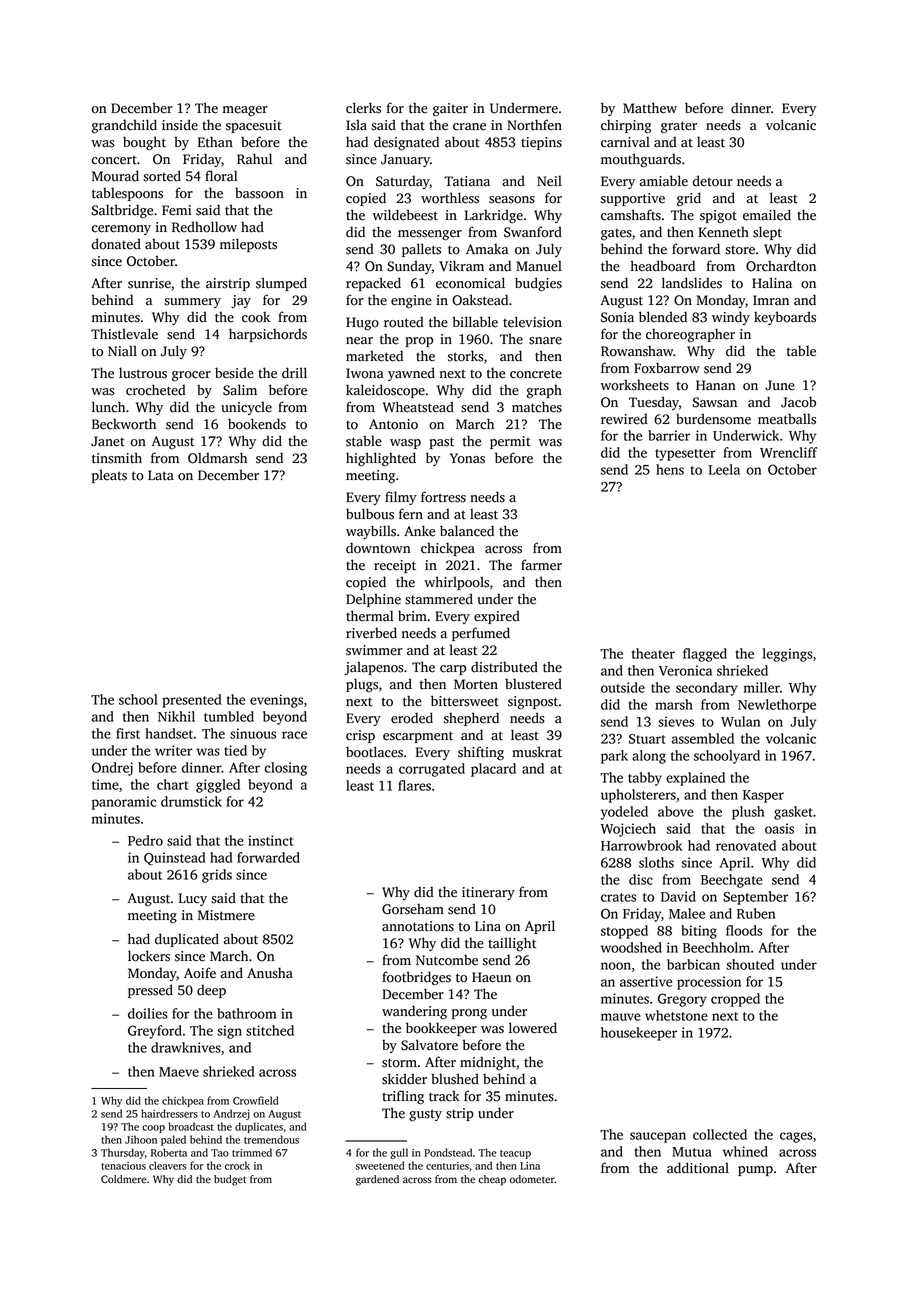 The width and height of the screenshot is (908, 1316). Describe the element at coordinates (377, 1180) in the screenshot. I see `gardened` at that location.
